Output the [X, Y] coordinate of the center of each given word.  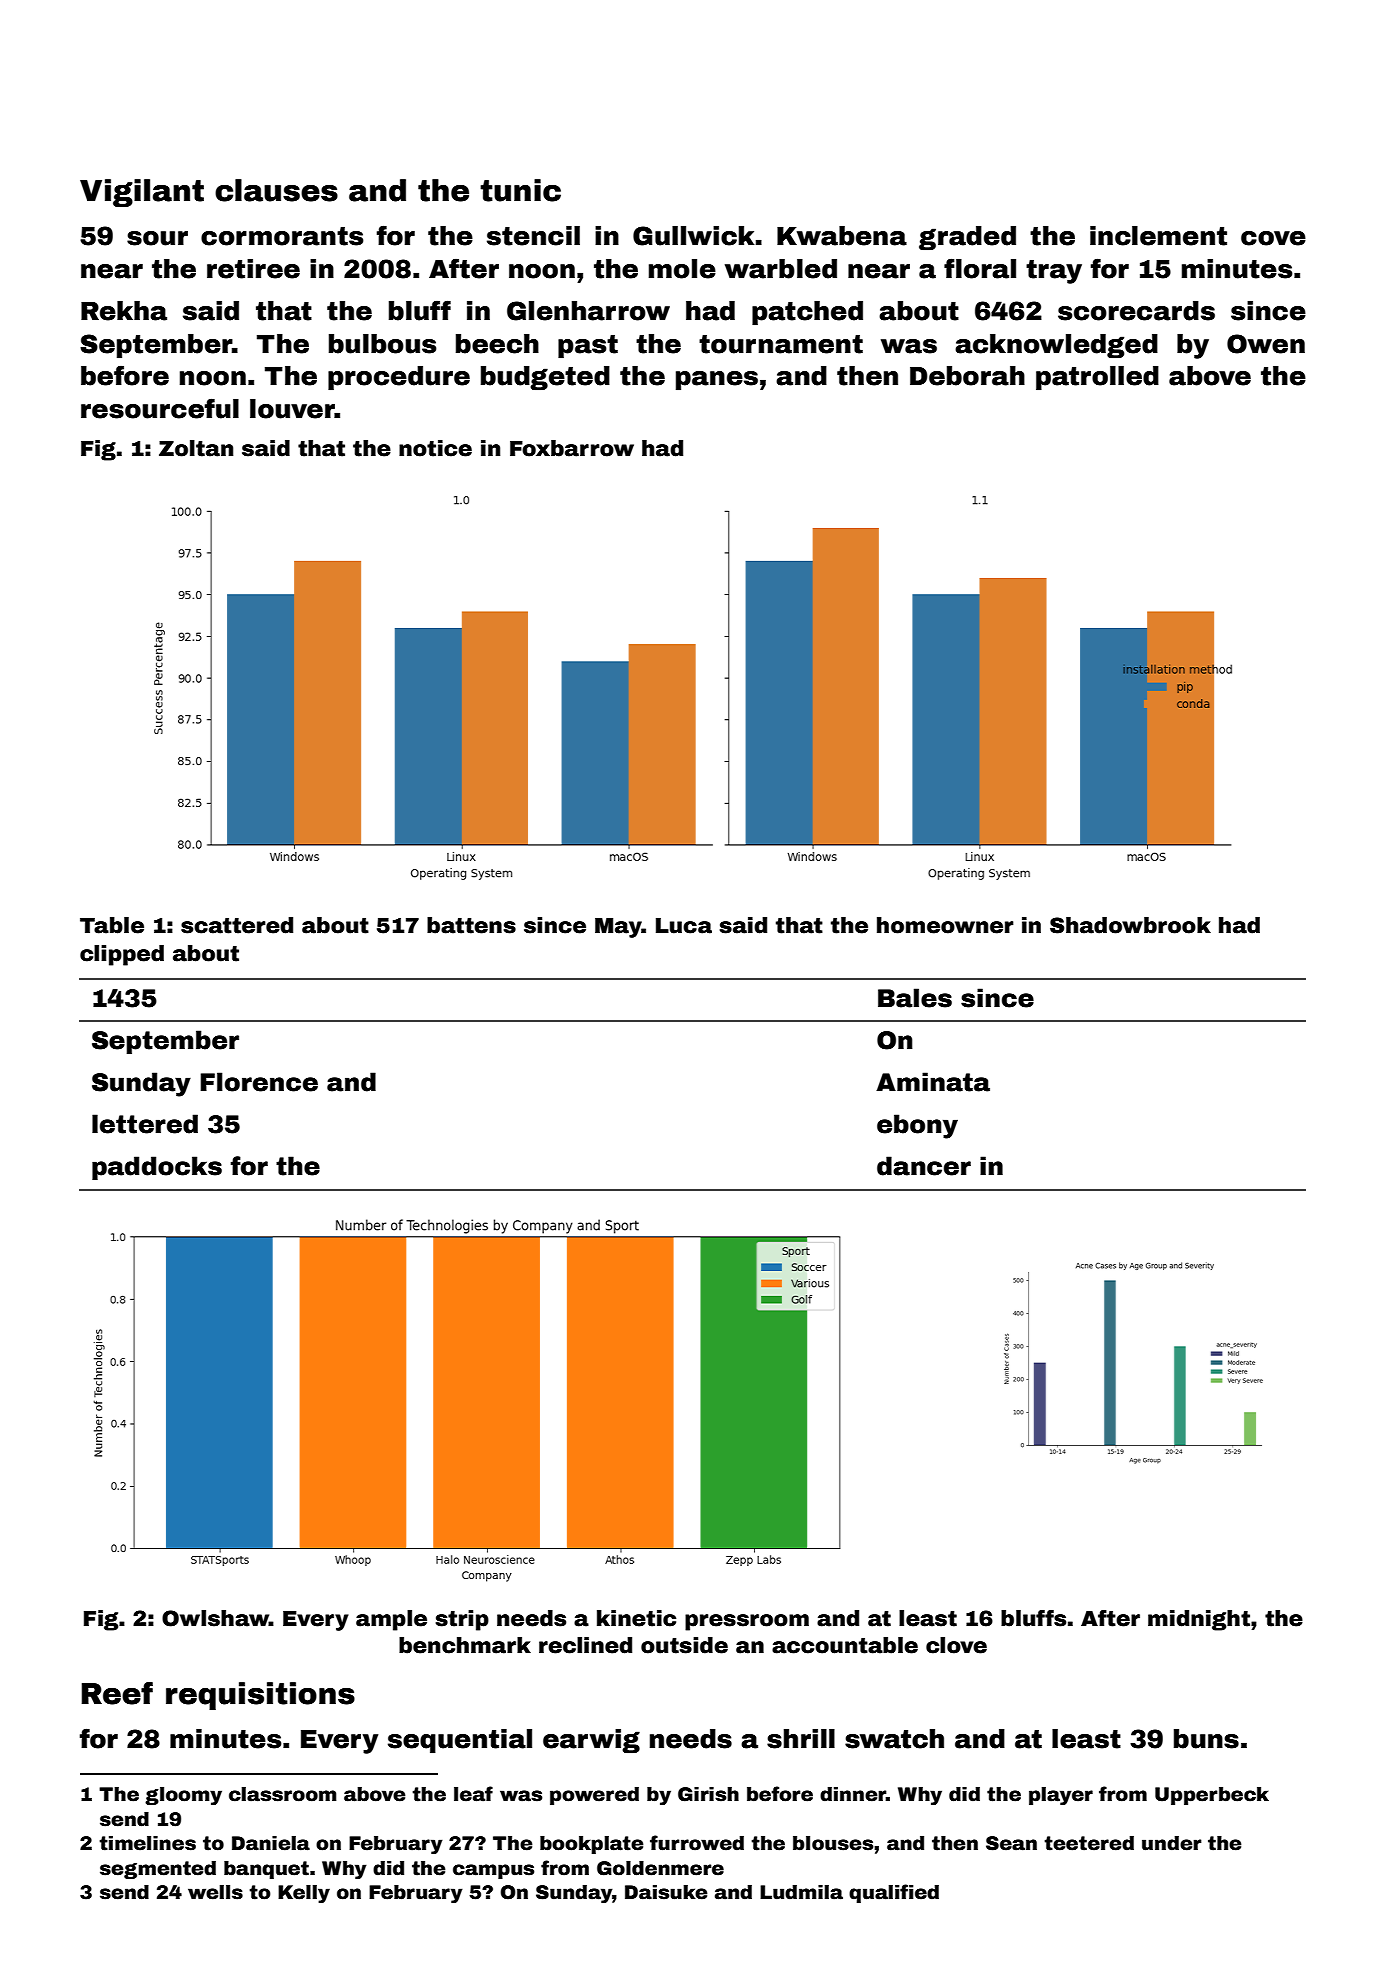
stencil [533, 236]
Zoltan [196, 448]
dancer [924, 1166]
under [1172, 1843]
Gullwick [693, 236]
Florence [259, 1082]
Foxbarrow [572, 448]
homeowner [945, 925]
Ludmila [801, 1892]
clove [956, 1645]
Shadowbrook [1130, 925]
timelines [147, 1843]
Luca [684, 926]
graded [967, 238]
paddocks [157, 1168]
